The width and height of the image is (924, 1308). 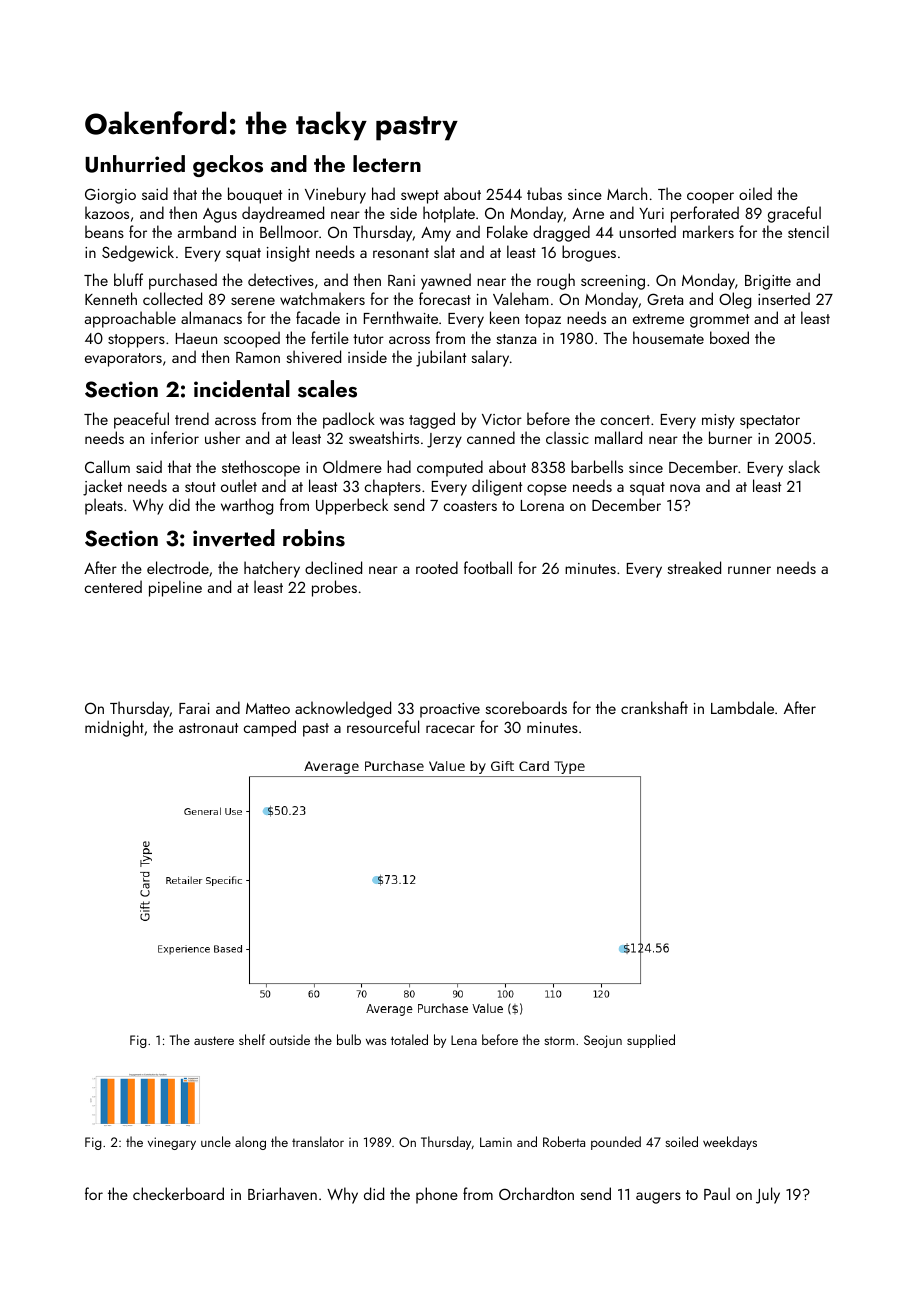 What do you see at coordinates (228, 166) in the image?
I see `geckos` at bounding box center [228, 166].
